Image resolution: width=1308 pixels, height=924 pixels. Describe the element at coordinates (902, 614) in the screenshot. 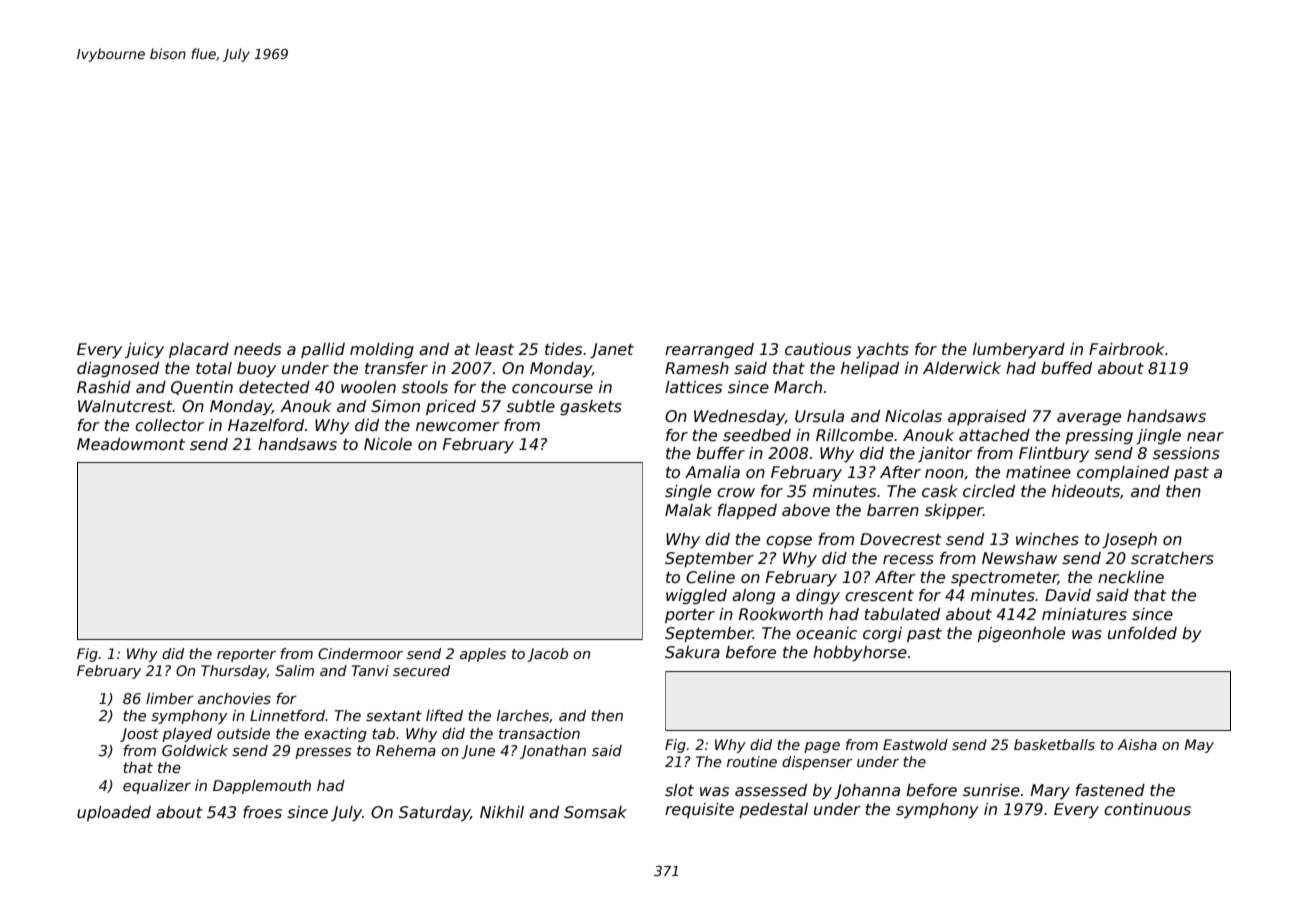

I see `tabulated` at that location.
